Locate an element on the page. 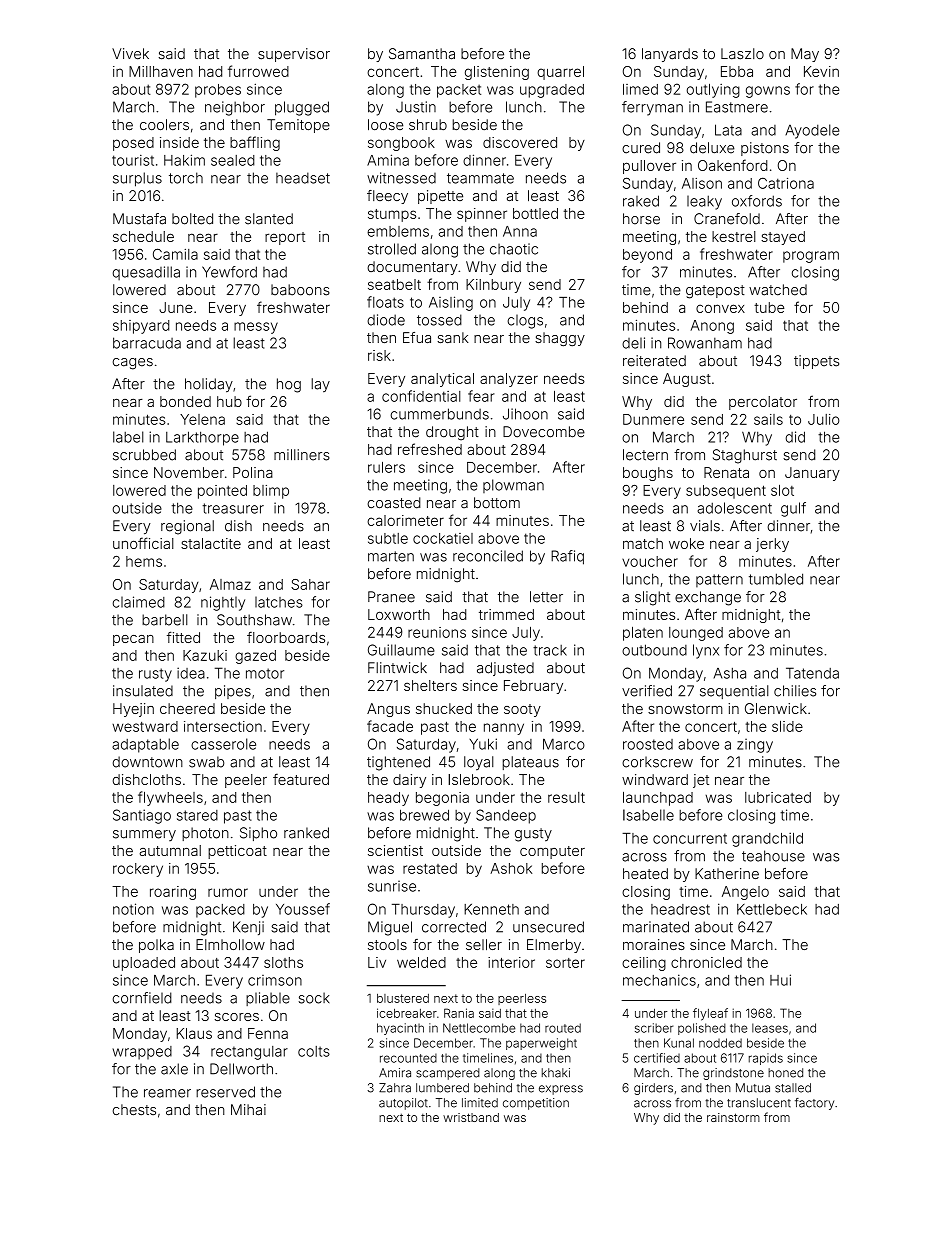 Image resolution: width=952 pixels, height=1233 pixels. Sandeep is located at coordinates (506, 816).
